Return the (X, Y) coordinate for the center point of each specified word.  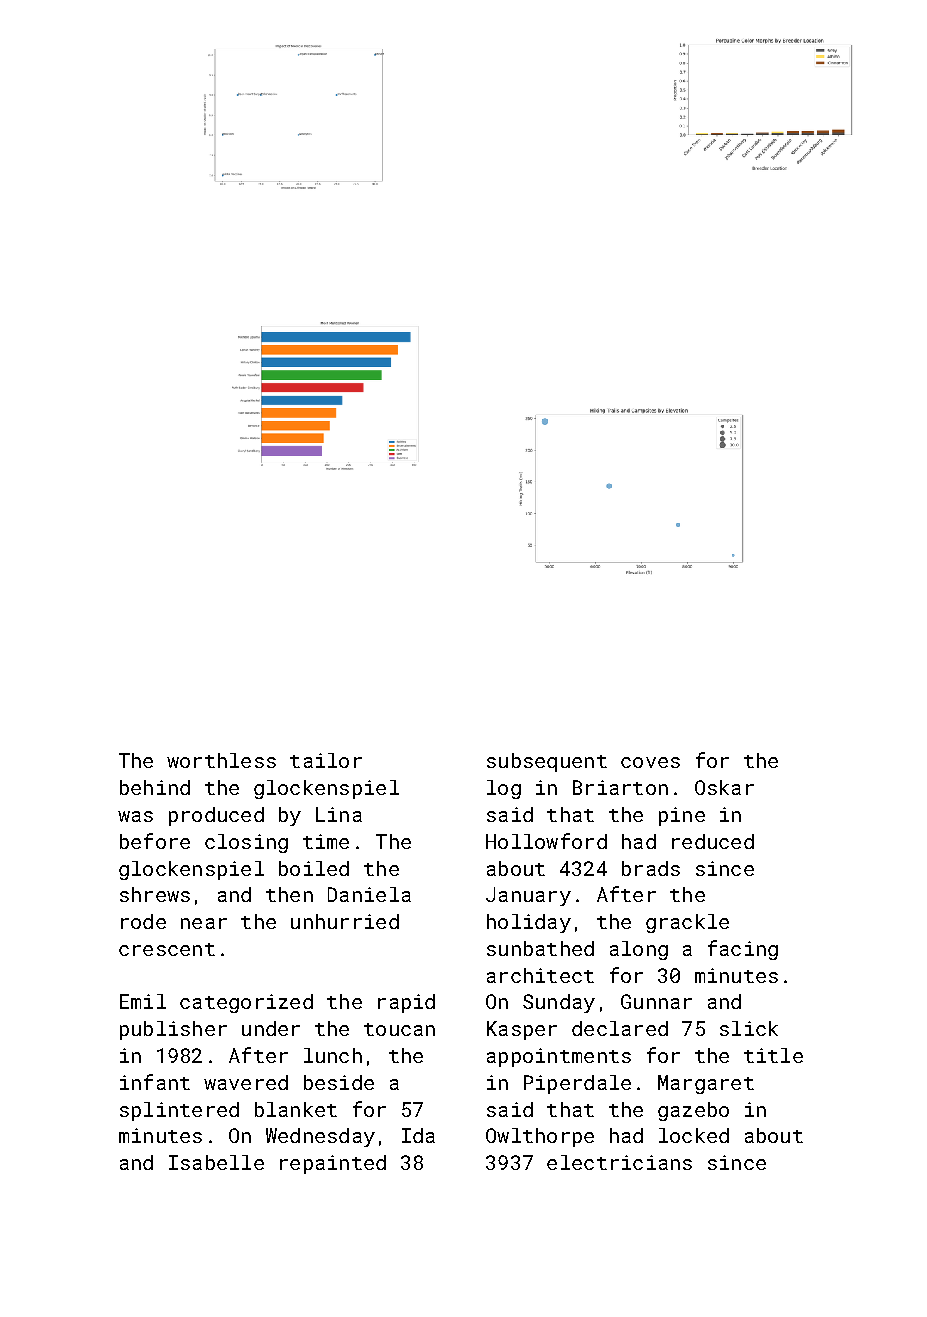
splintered (179, 1111)
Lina (339, 814)
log (504, 789)
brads (651, 868)
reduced (713, 841)
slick (749, 1028)
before (155, 841)
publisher (173, 1030)
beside (339, 1082)
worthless (221, 760)
